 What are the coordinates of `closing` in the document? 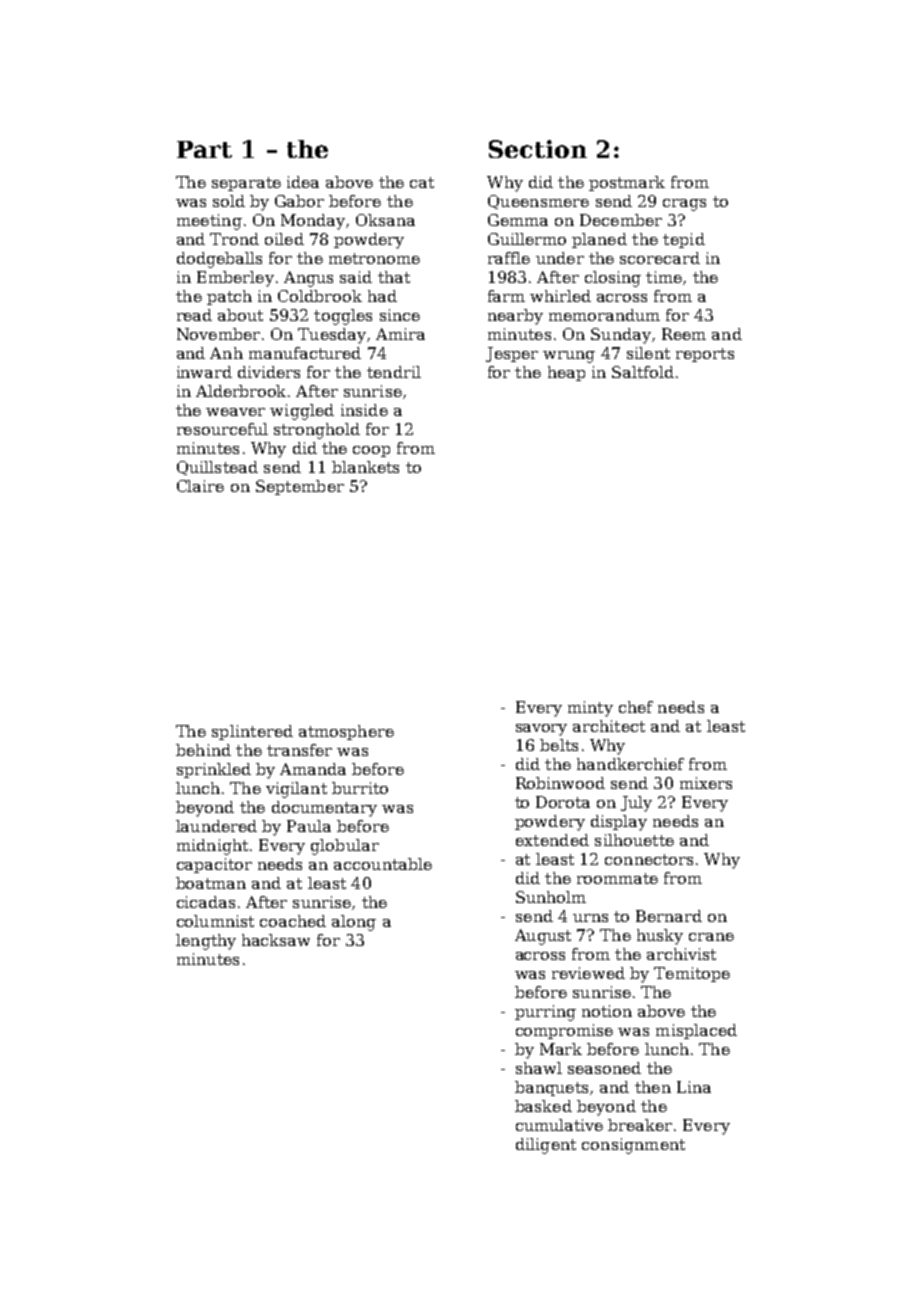 It's located at (613, 279).
